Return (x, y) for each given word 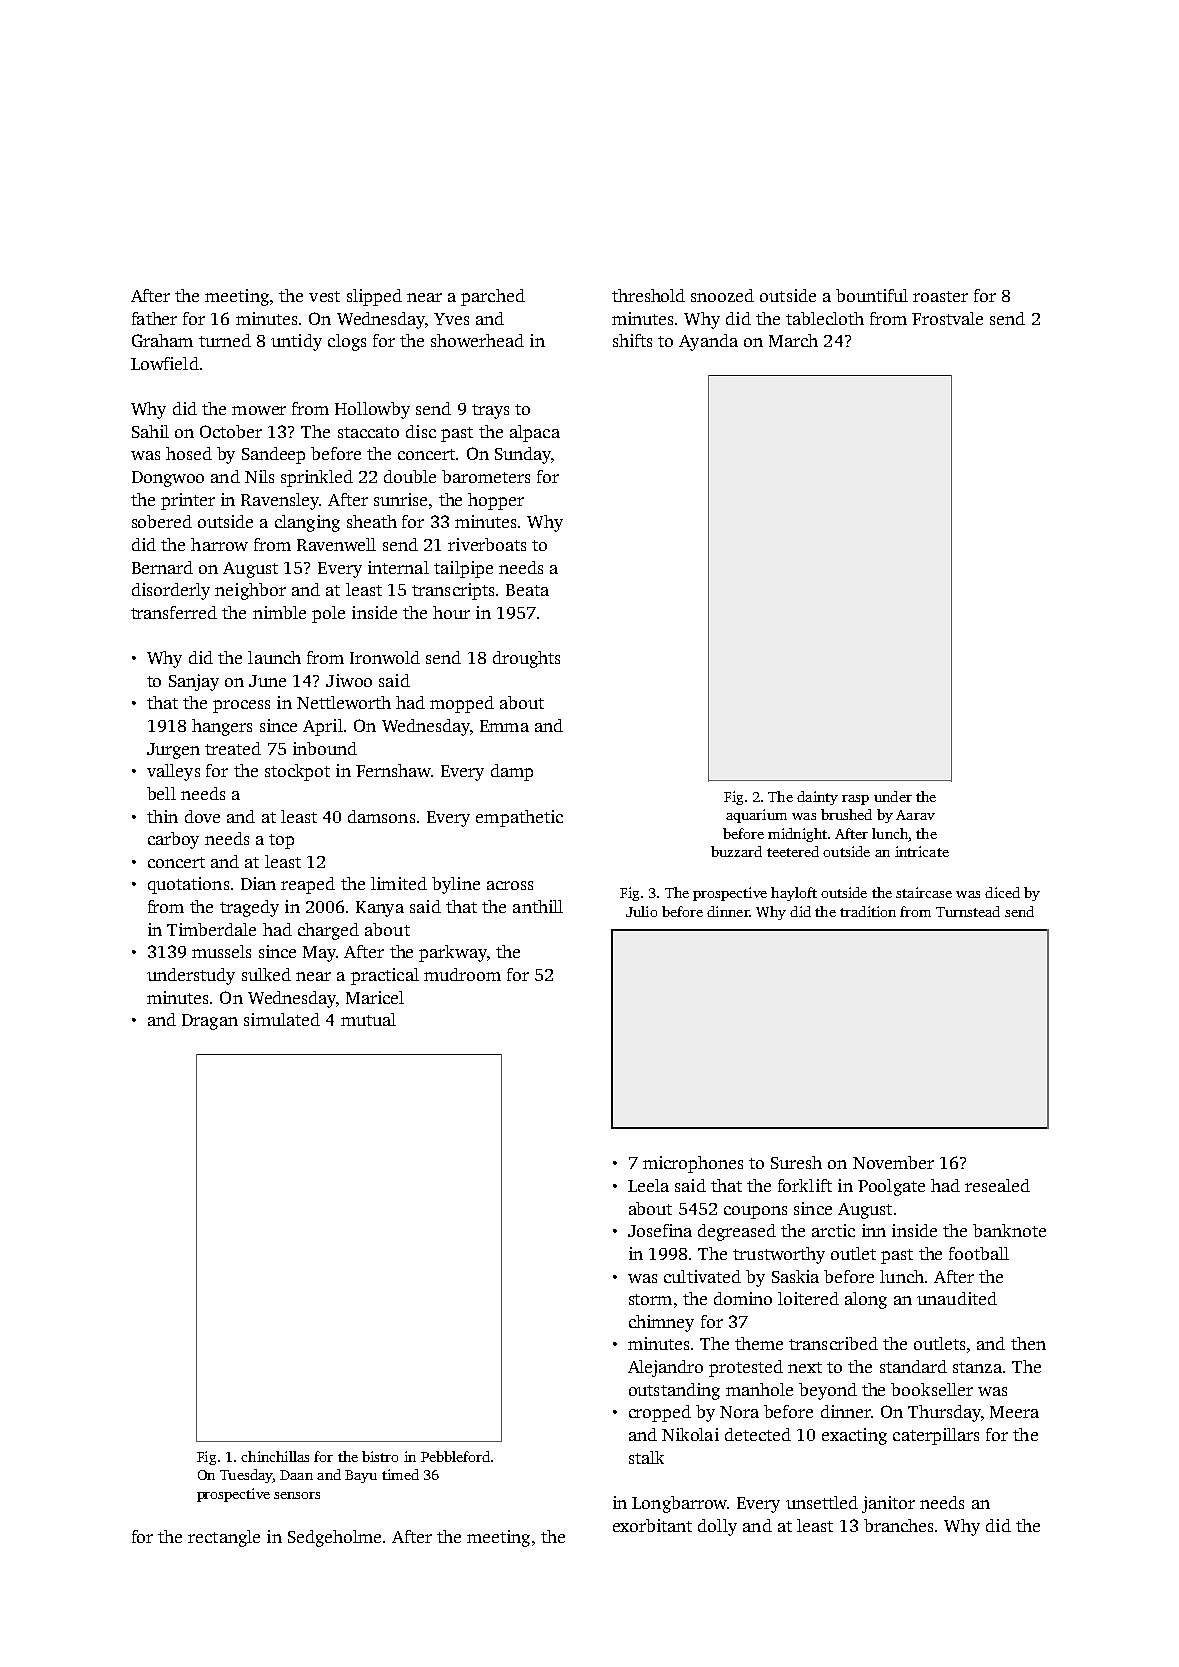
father (154, 318)
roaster (940, 296)
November (893, 1162)
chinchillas (275, 1456)
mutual (368, 1019)
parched (493, 297)
